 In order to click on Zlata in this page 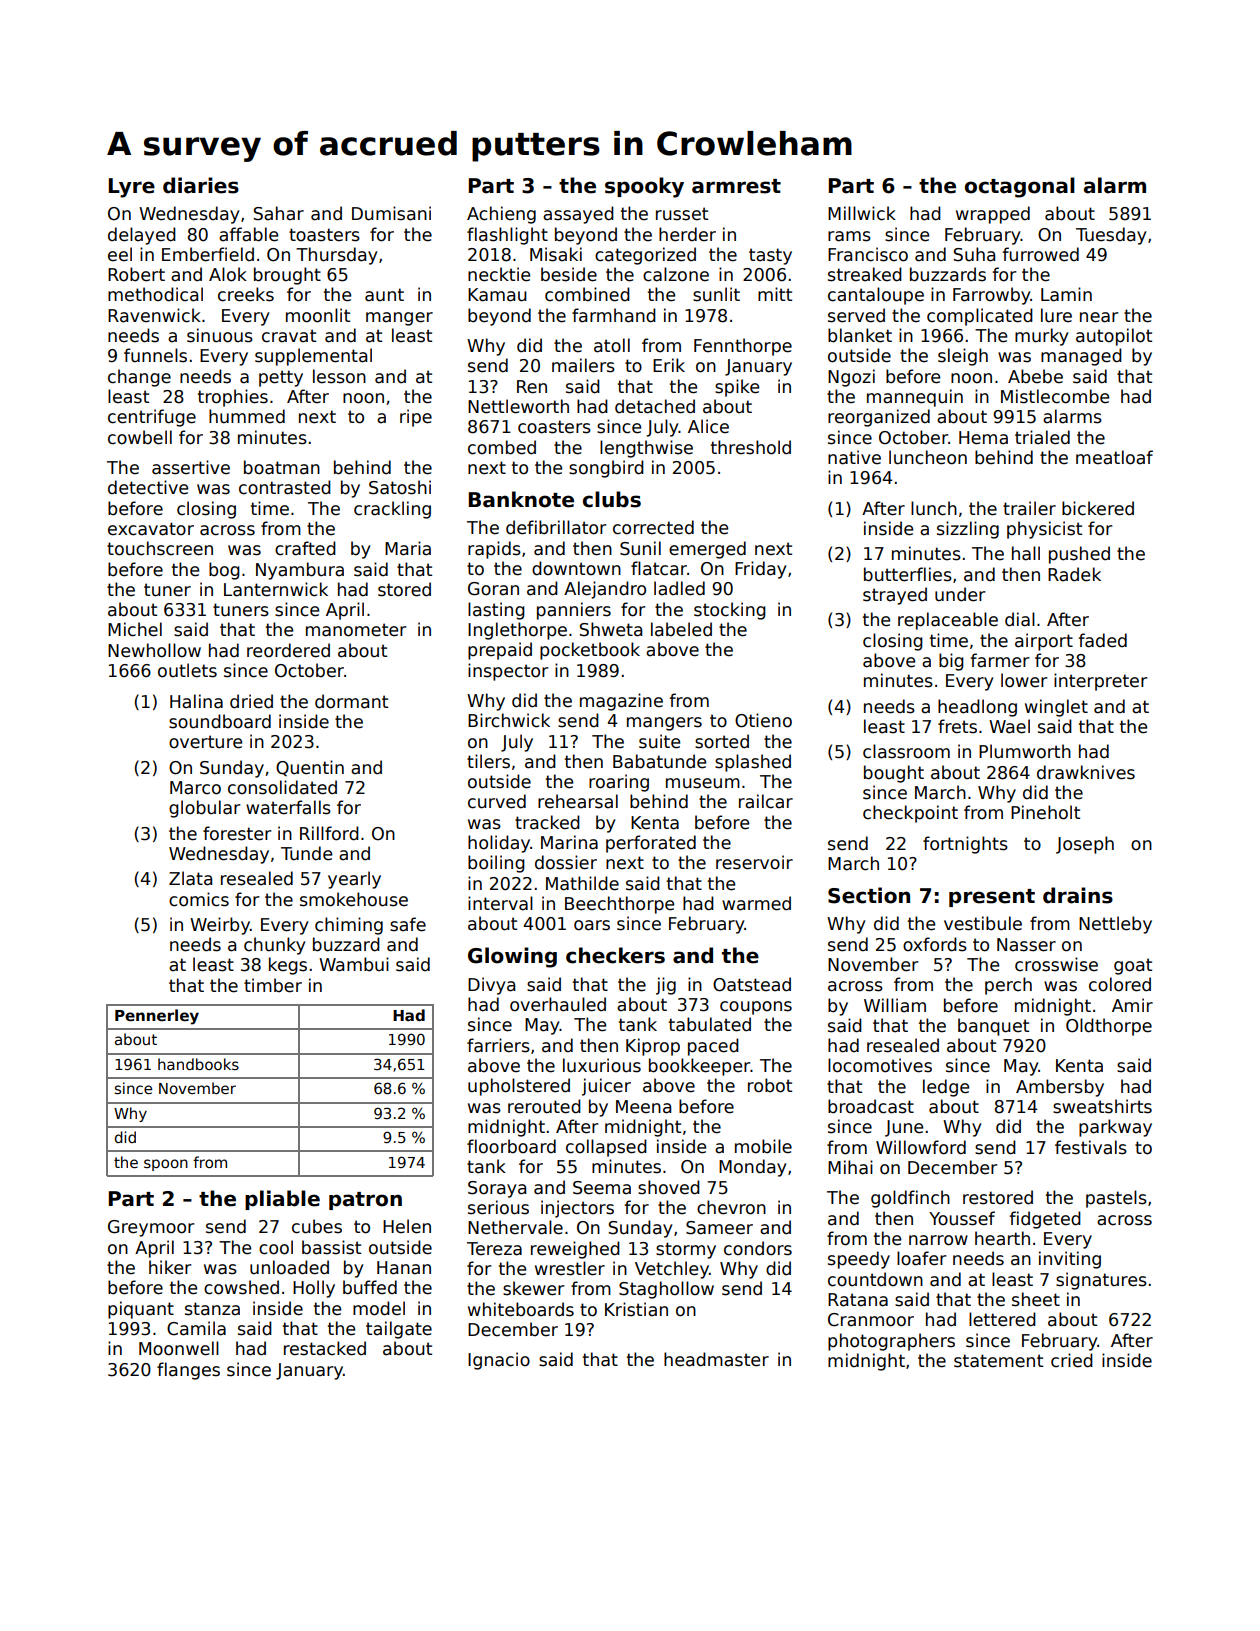, I will do `click(190, 878)`.
